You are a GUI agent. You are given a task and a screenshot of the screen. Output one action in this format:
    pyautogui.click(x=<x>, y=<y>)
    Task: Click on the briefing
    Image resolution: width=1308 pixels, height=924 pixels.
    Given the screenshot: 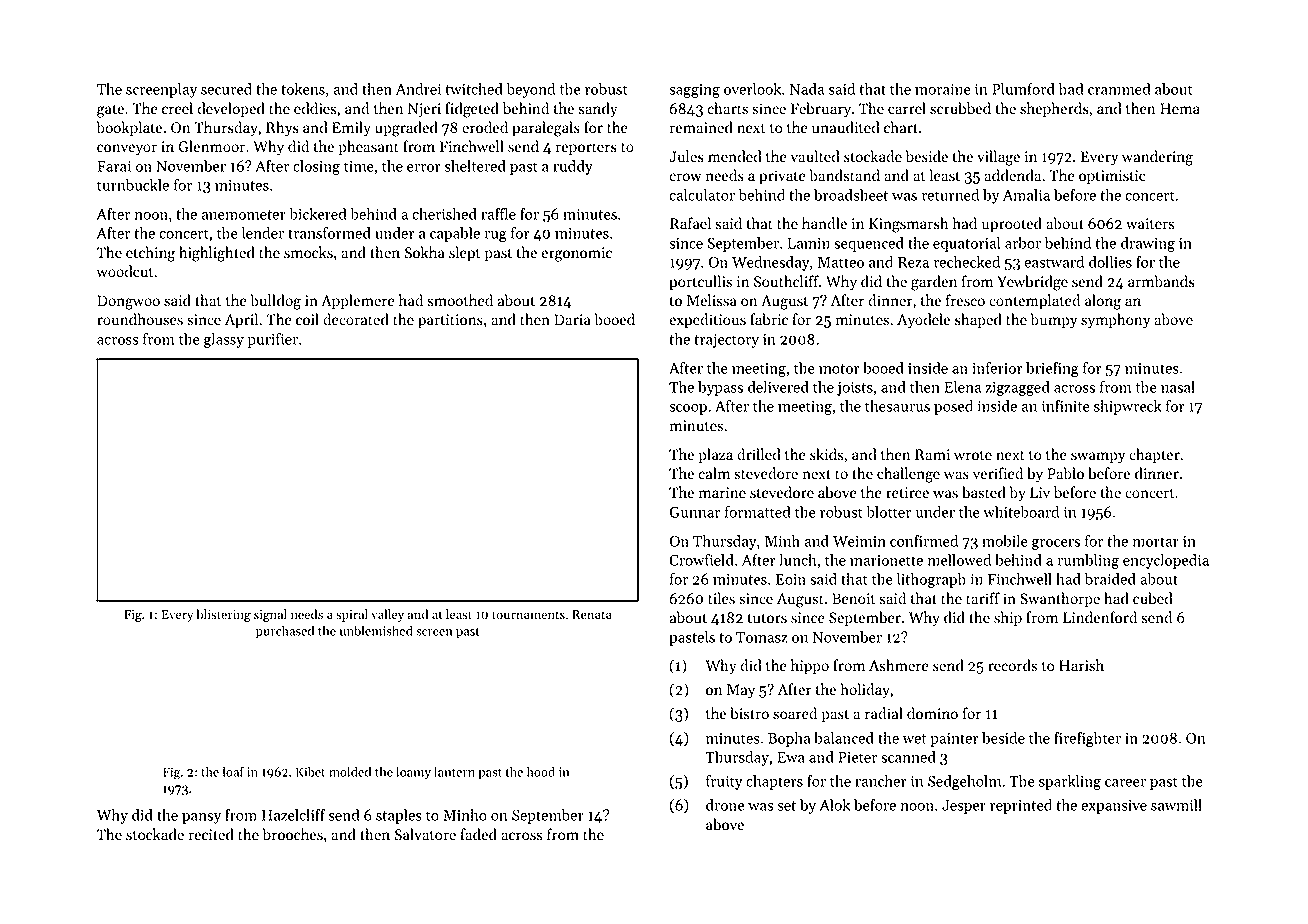 What is the action you would take?
    pyautogui.click(x=1052, y=369)
